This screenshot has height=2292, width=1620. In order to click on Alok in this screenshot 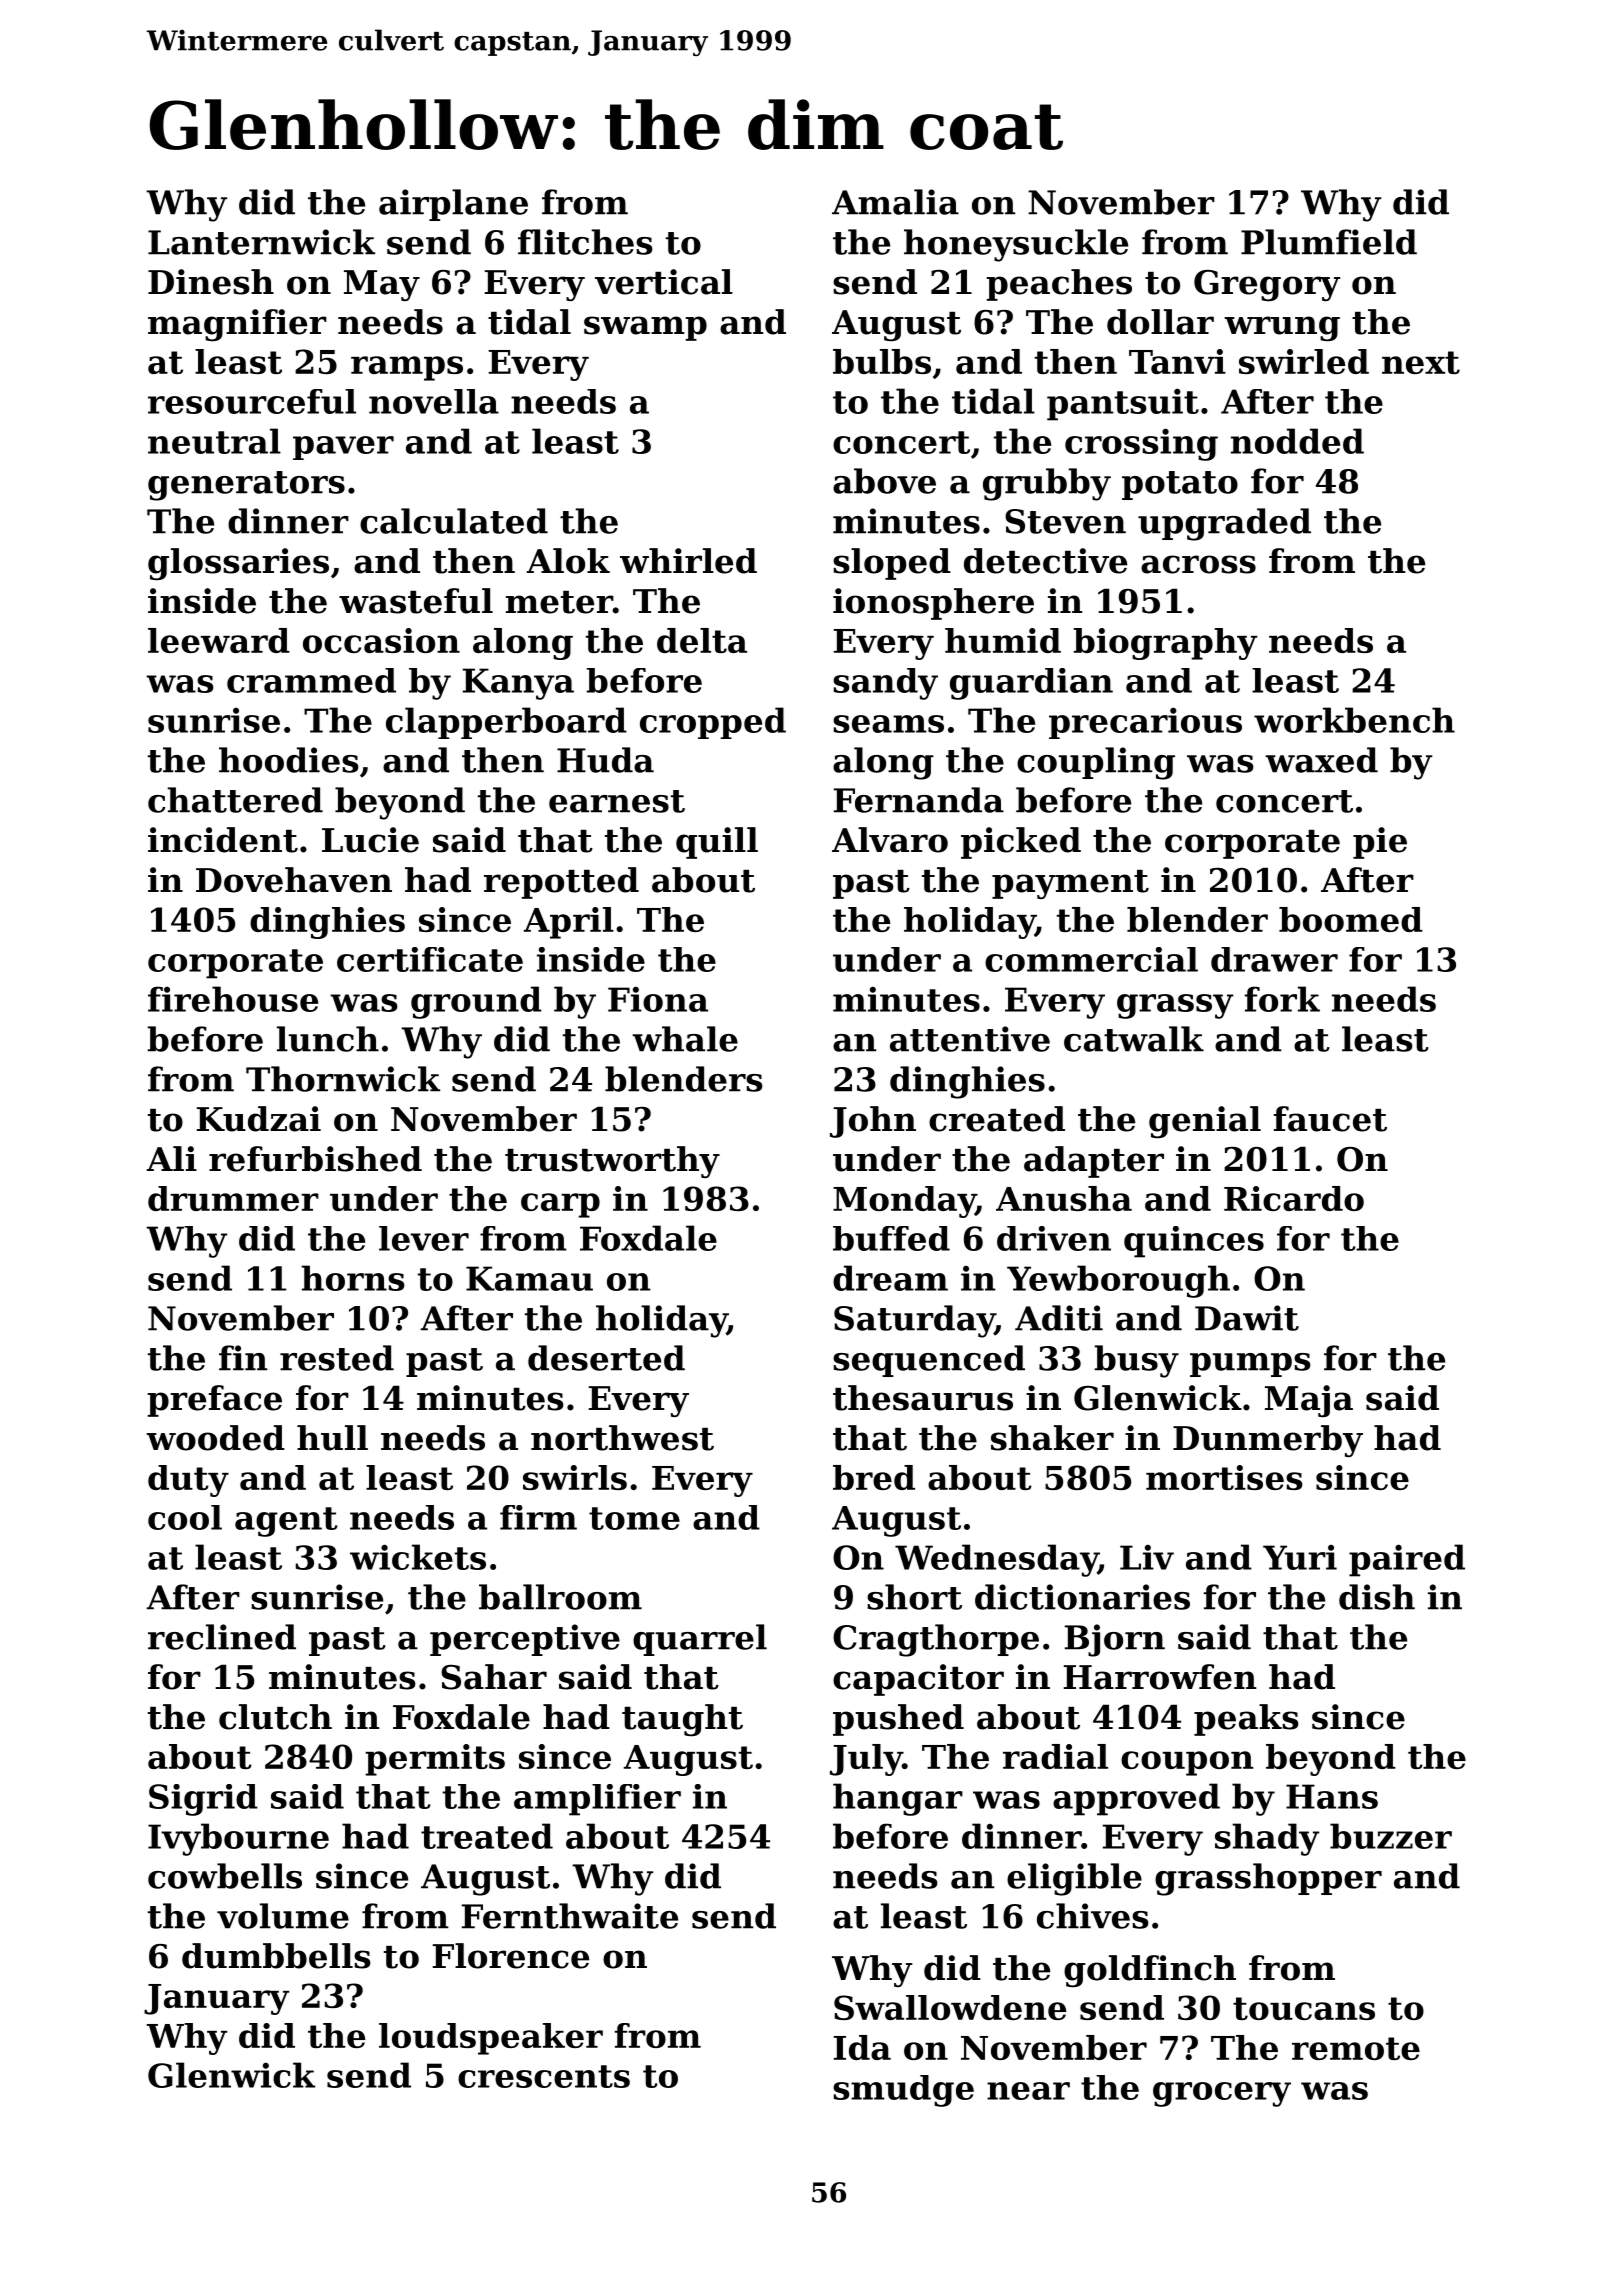, I will do `click(568, 561)`.
